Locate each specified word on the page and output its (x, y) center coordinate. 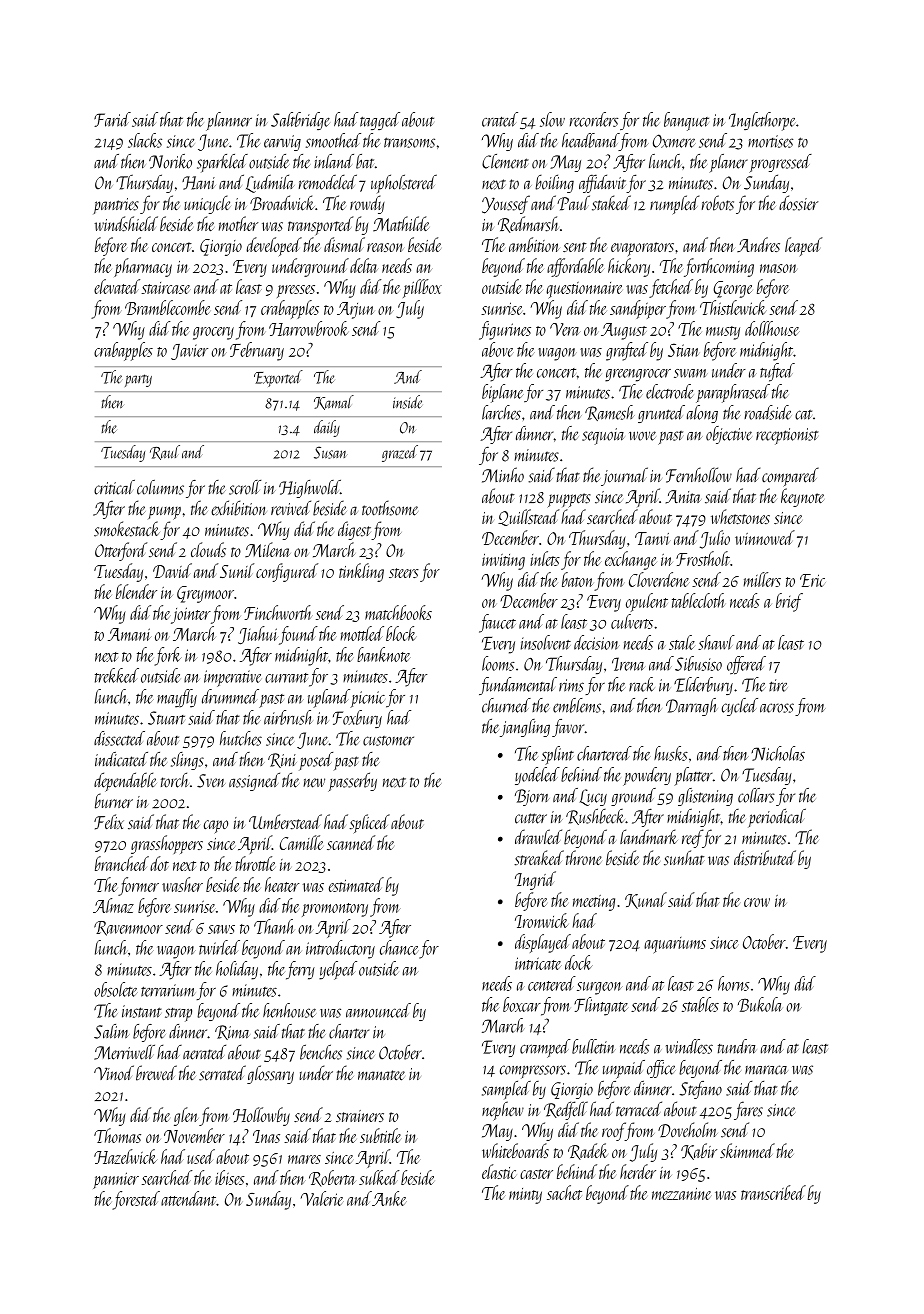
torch (175, 780)
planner (229, 121)
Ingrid (535, 880)
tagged (380, 121)
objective (729, 435)
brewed (156, 1073)
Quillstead (529, 517)
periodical (777, 818)
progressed (780, 163)
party (138, 380)
